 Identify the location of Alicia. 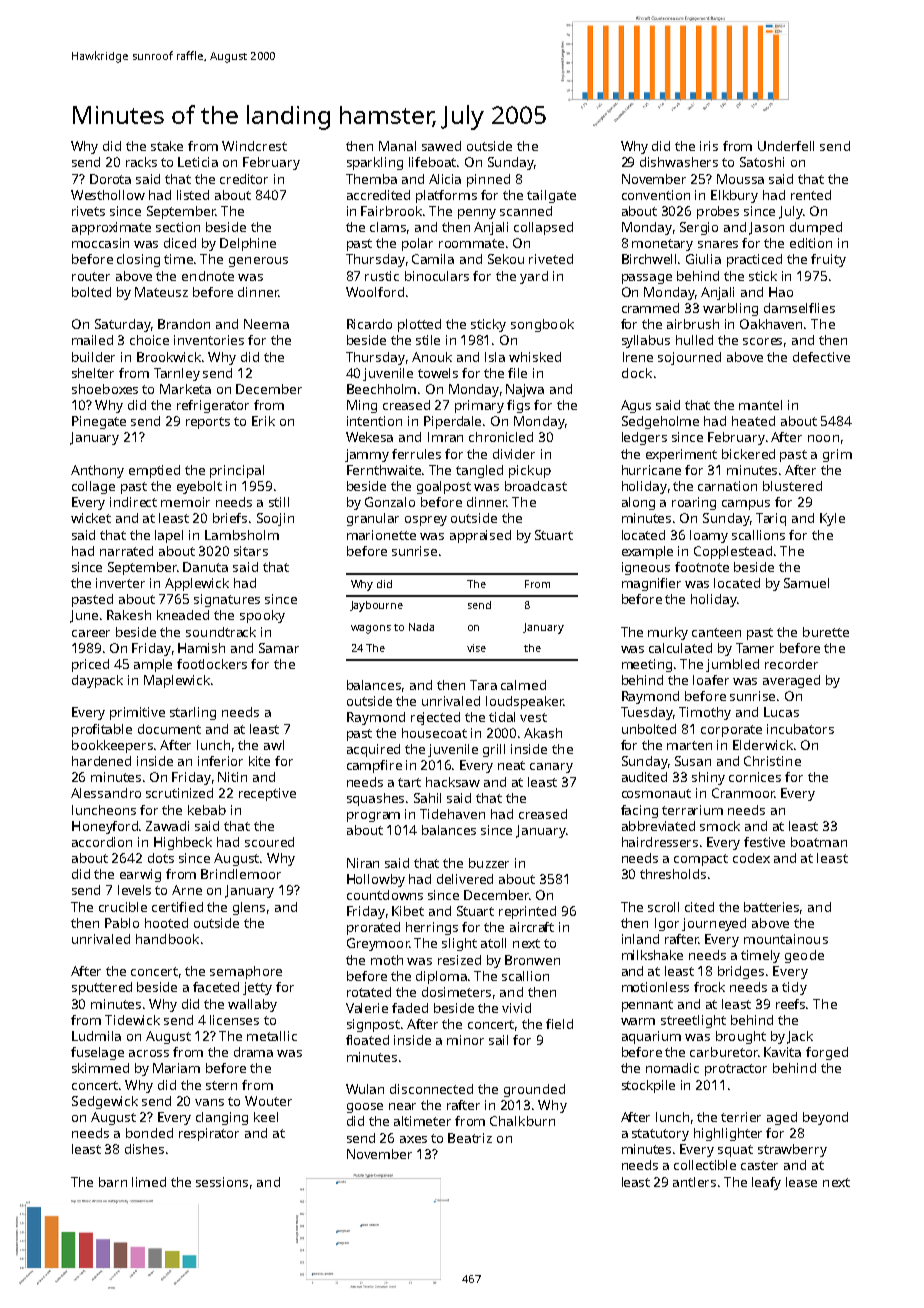
(445, 179).
